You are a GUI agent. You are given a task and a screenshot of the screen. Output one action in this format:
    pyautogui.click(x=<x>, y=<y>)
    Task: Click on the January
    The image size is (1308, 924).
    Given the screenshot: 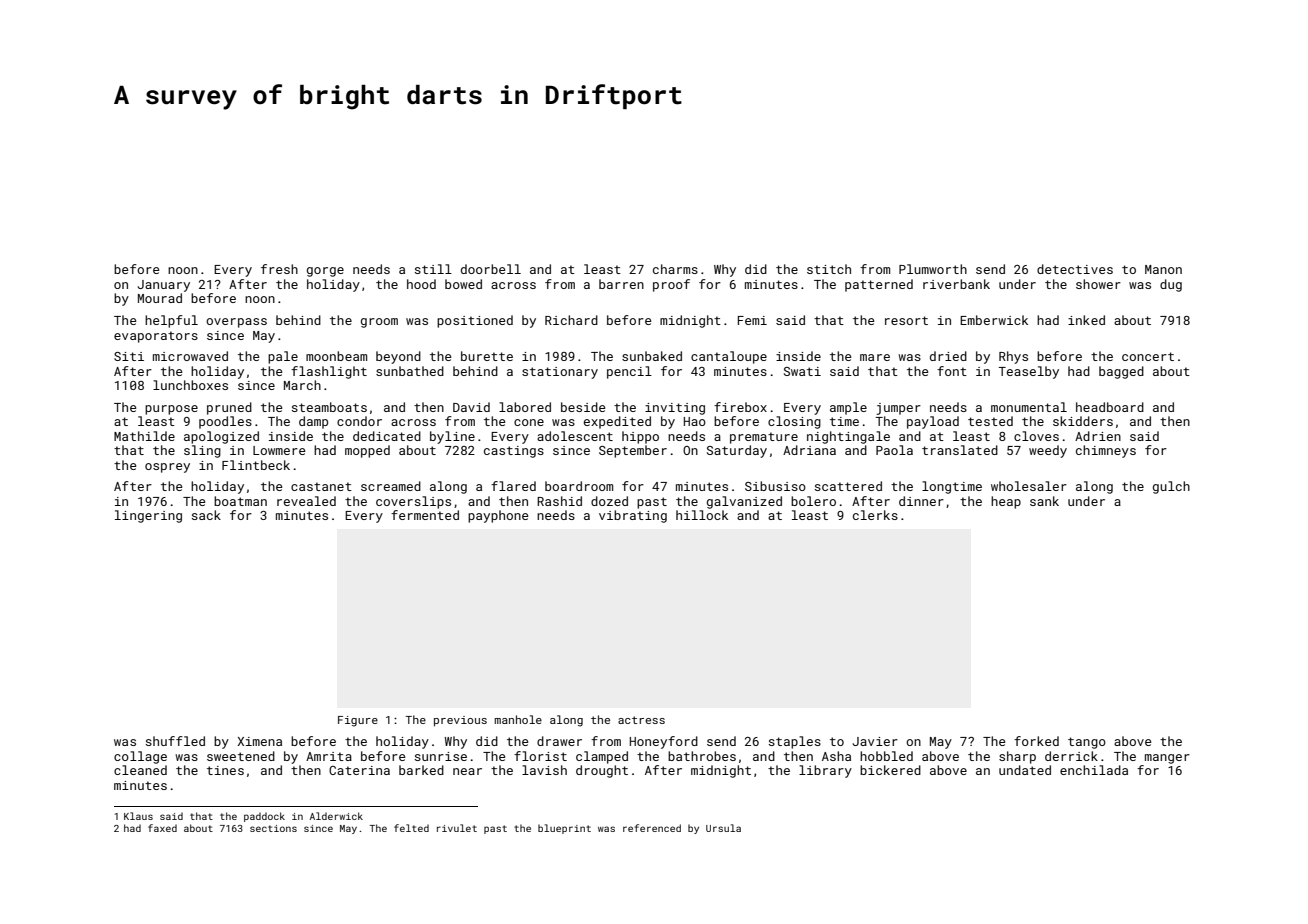 What is the action you would take?
    pyautogui.click(x=164, y=286)
